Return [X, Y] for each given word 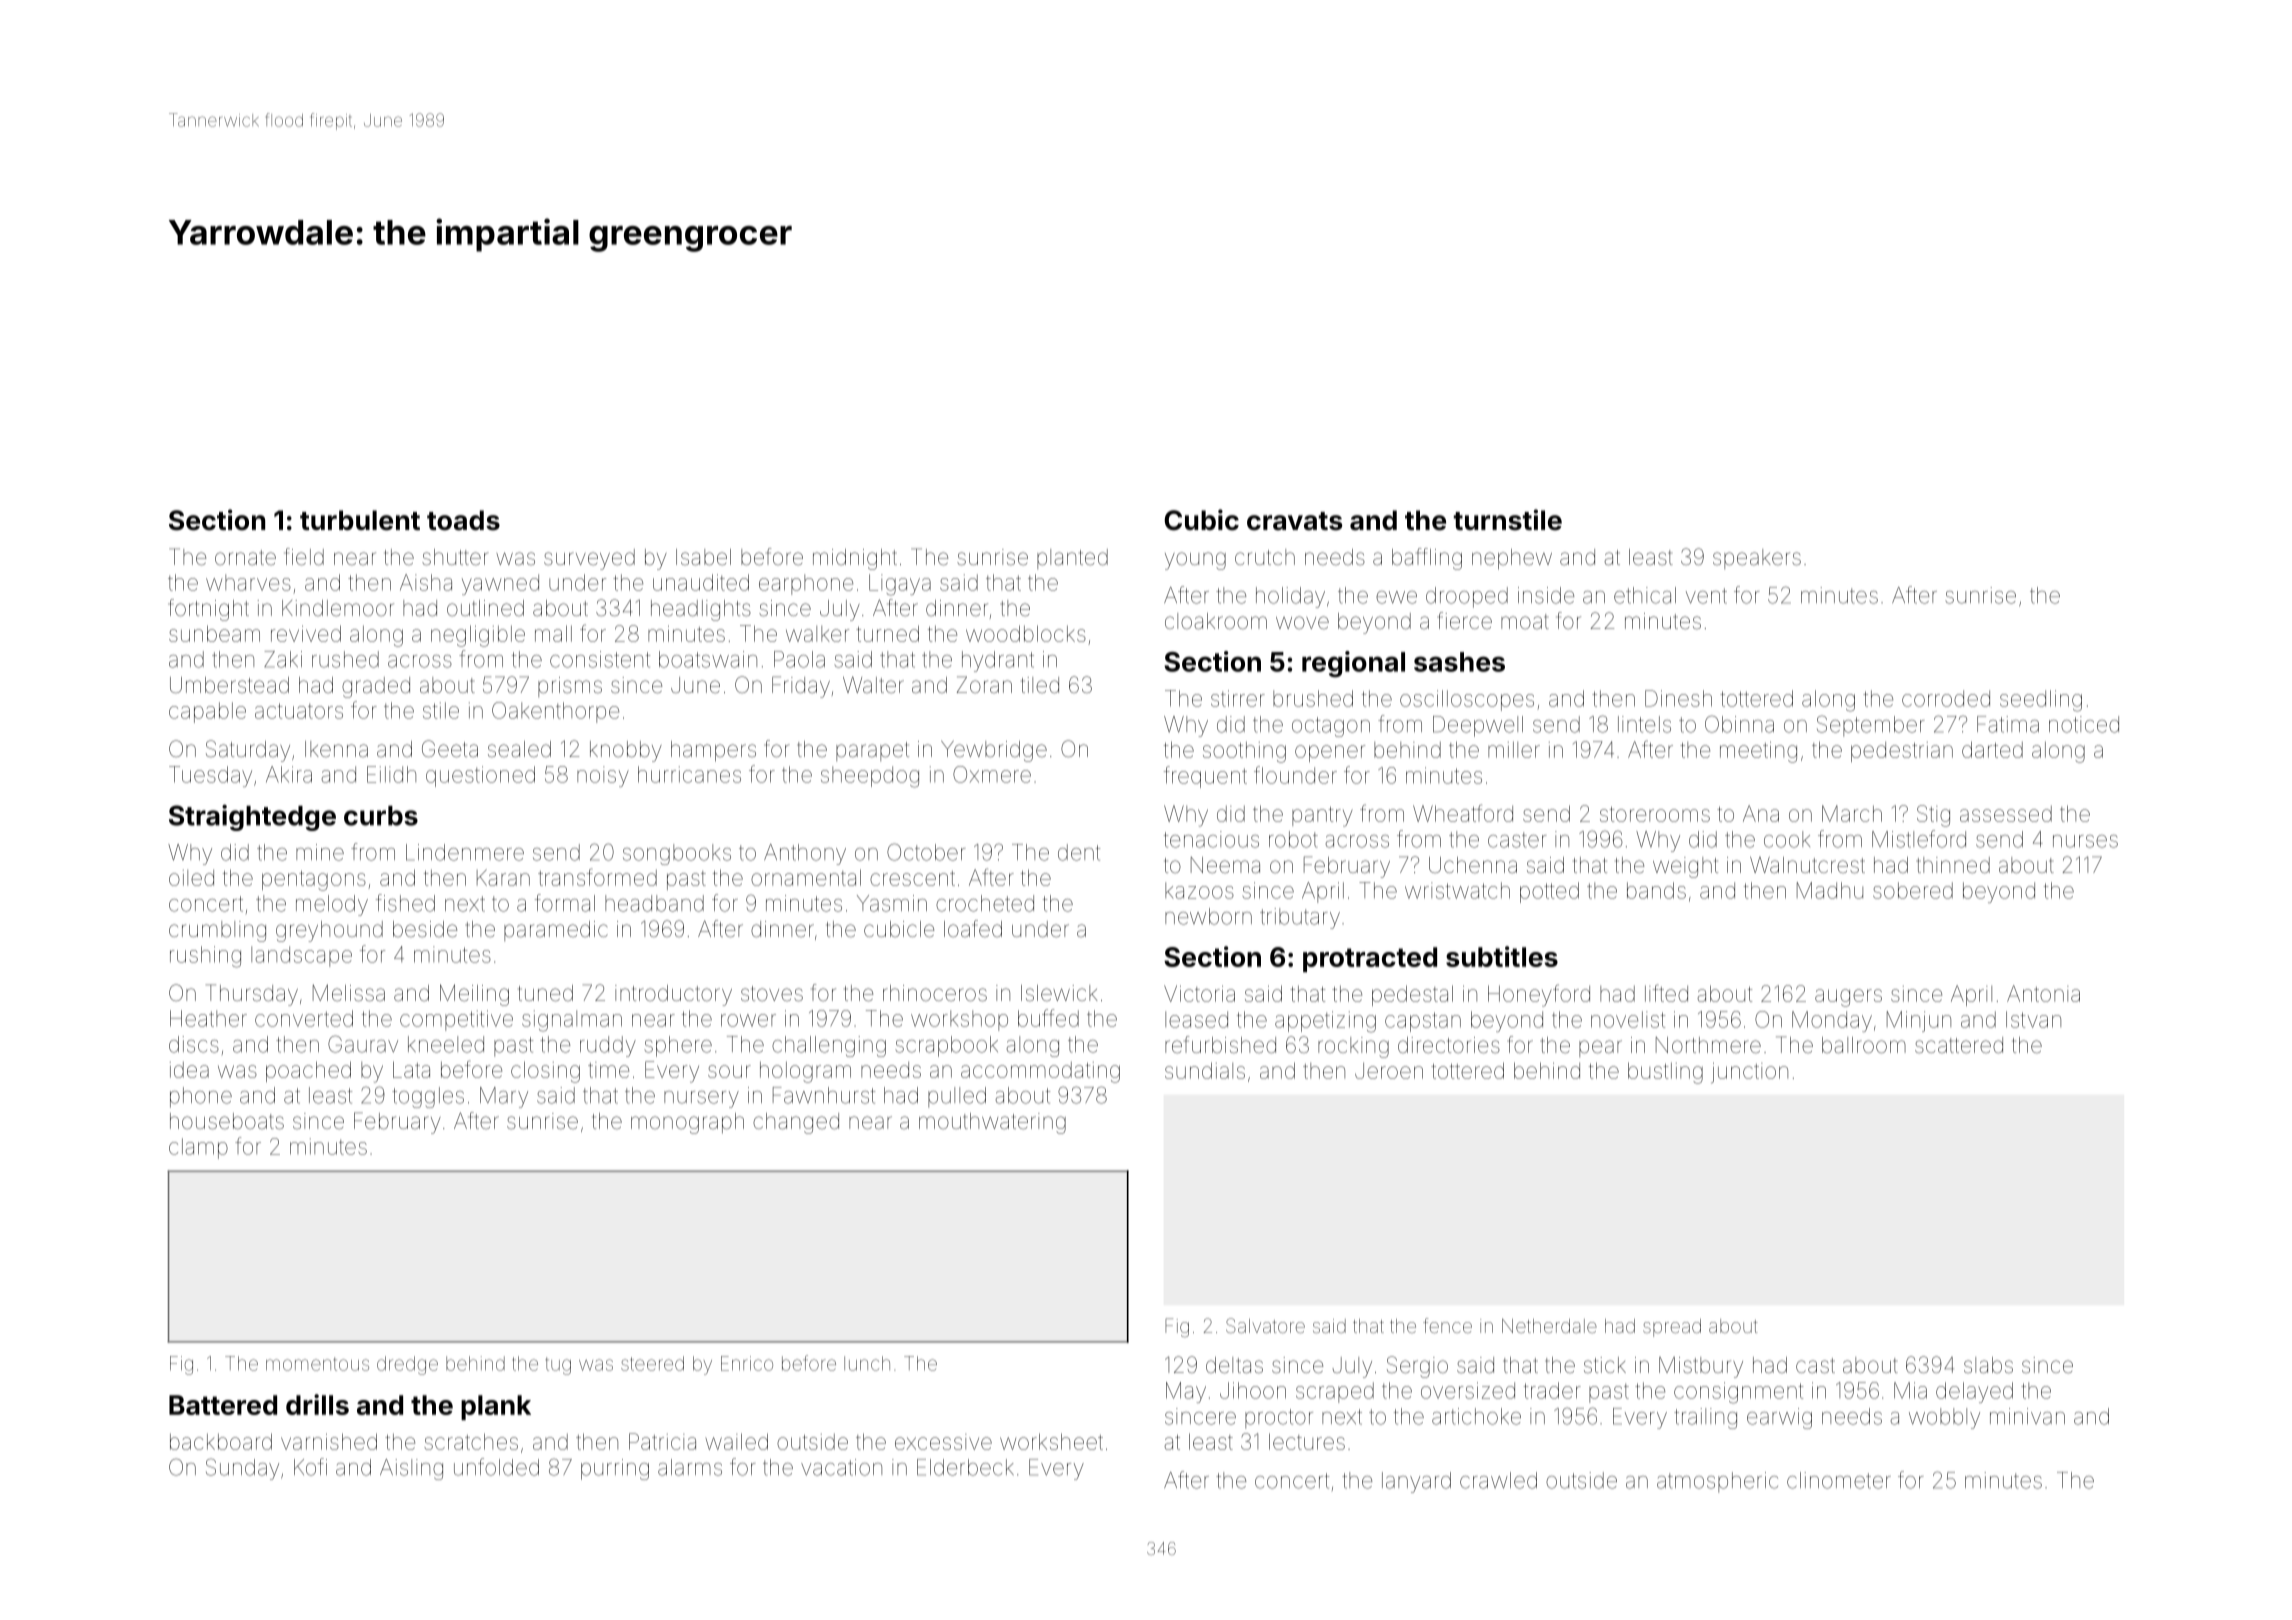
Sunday [242, 1469]
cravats [1294, 521]
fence [1447, 1325]
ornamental [806, 877]
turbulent [360, 520]
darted [1992, 749]
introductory [673, 995]
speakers [1757, 559]
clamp [198, 1148]
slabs [1988, 1365]
